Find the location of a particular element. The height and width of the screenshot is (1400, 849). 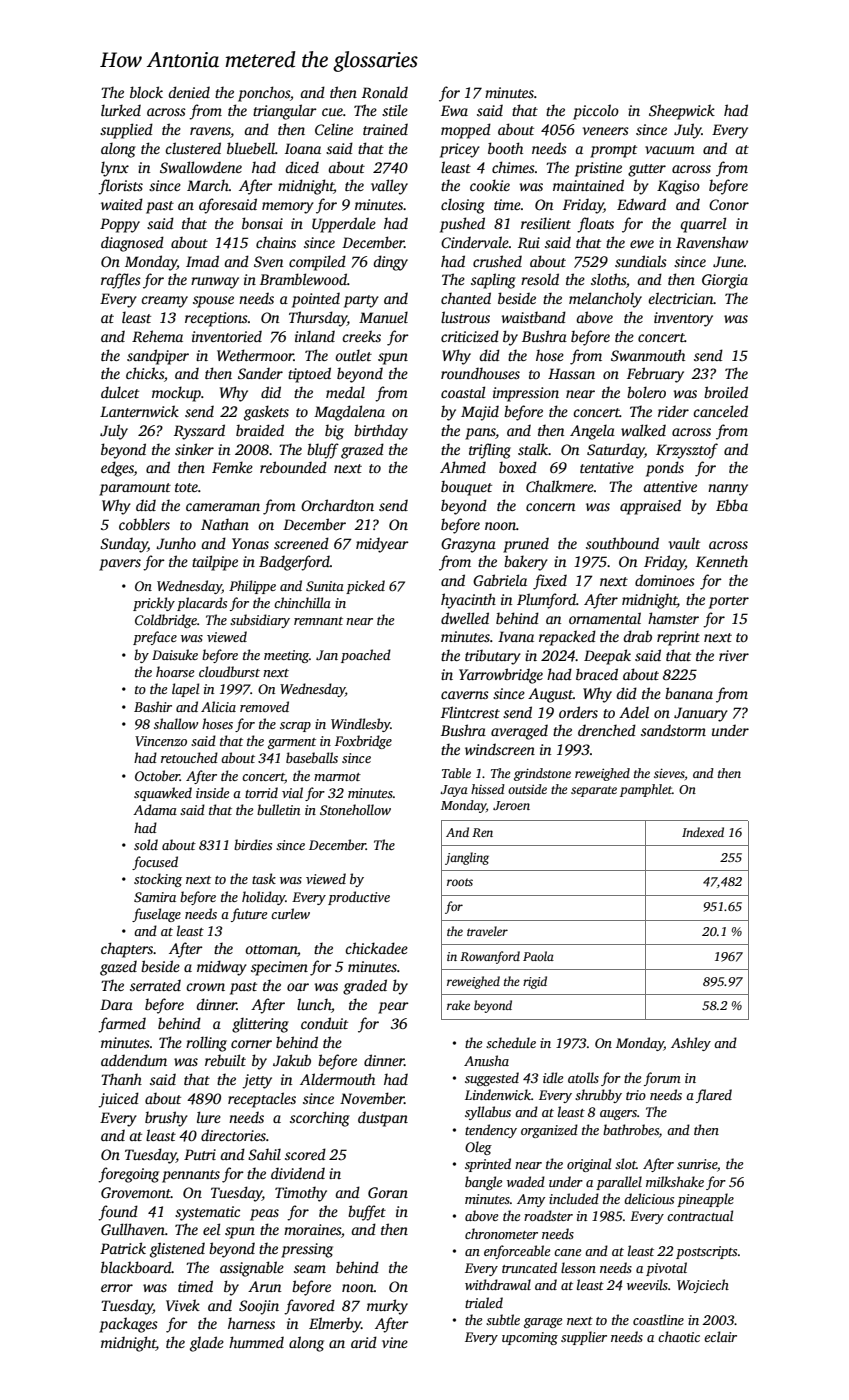

eclair is located at coordinates (720, 1336).
